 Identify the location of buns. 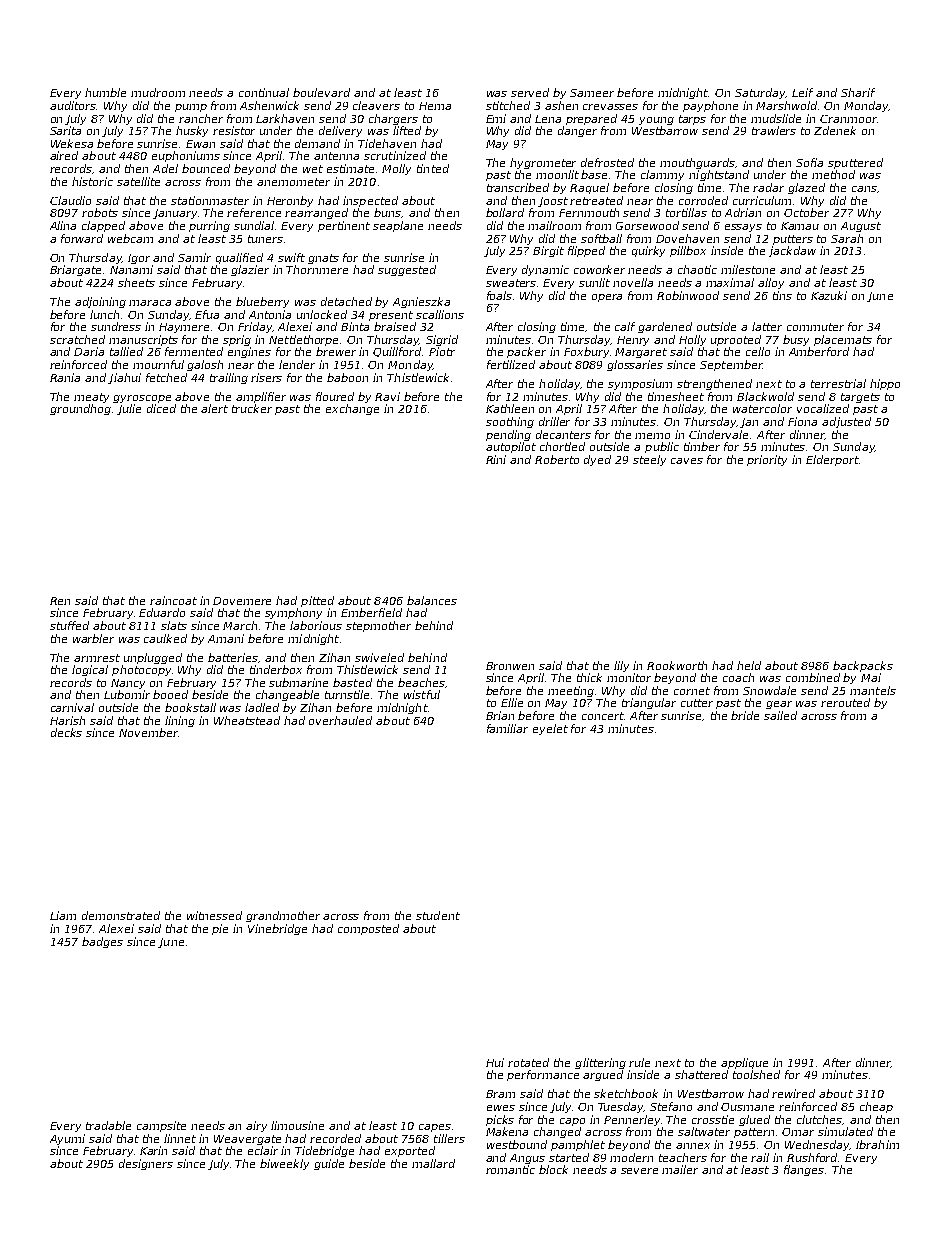
(388, 213).
